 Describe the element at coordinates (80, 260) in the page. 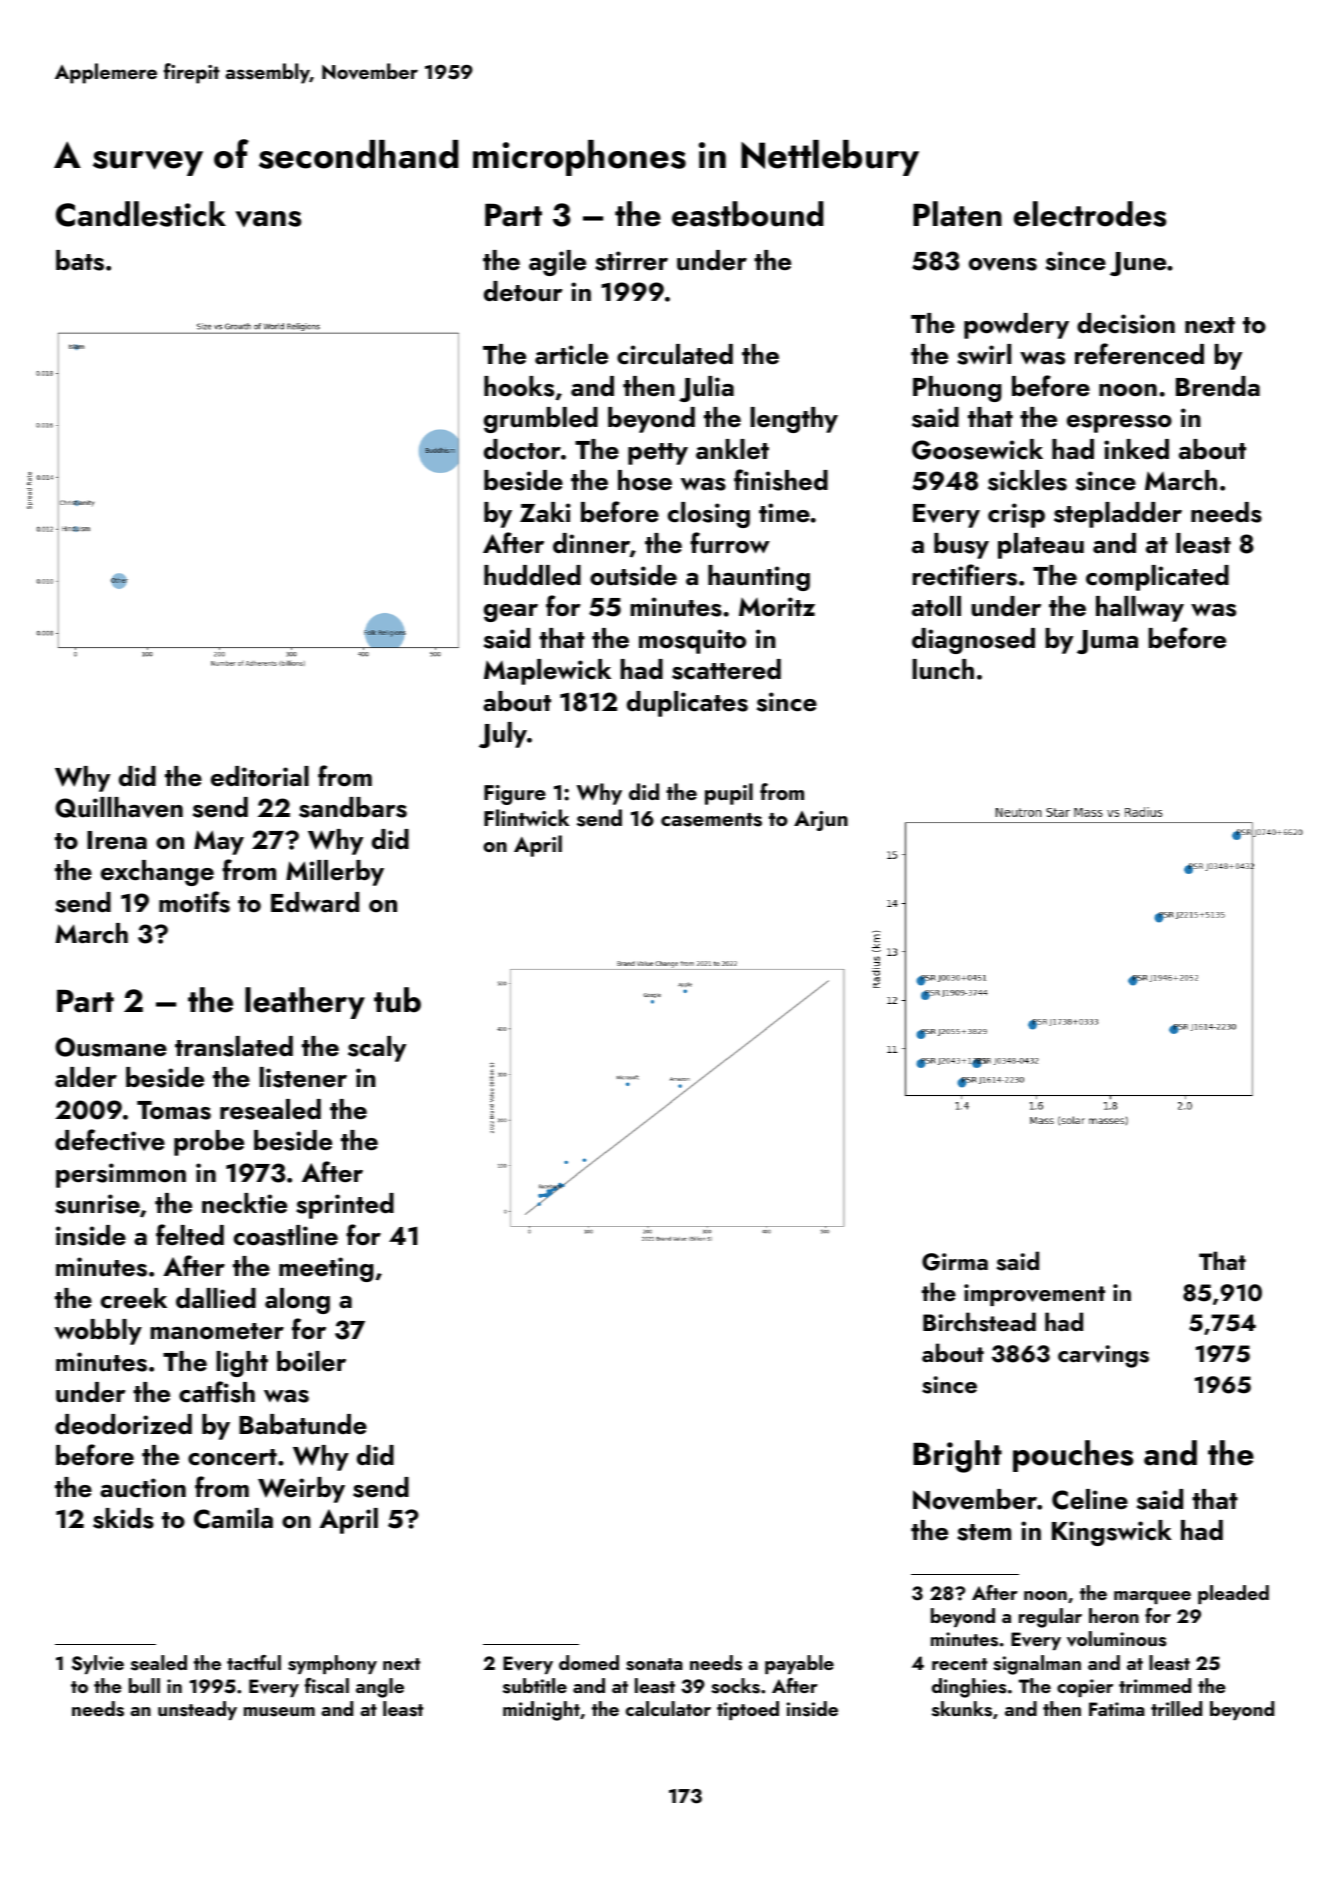

I see `bats` at that location.
